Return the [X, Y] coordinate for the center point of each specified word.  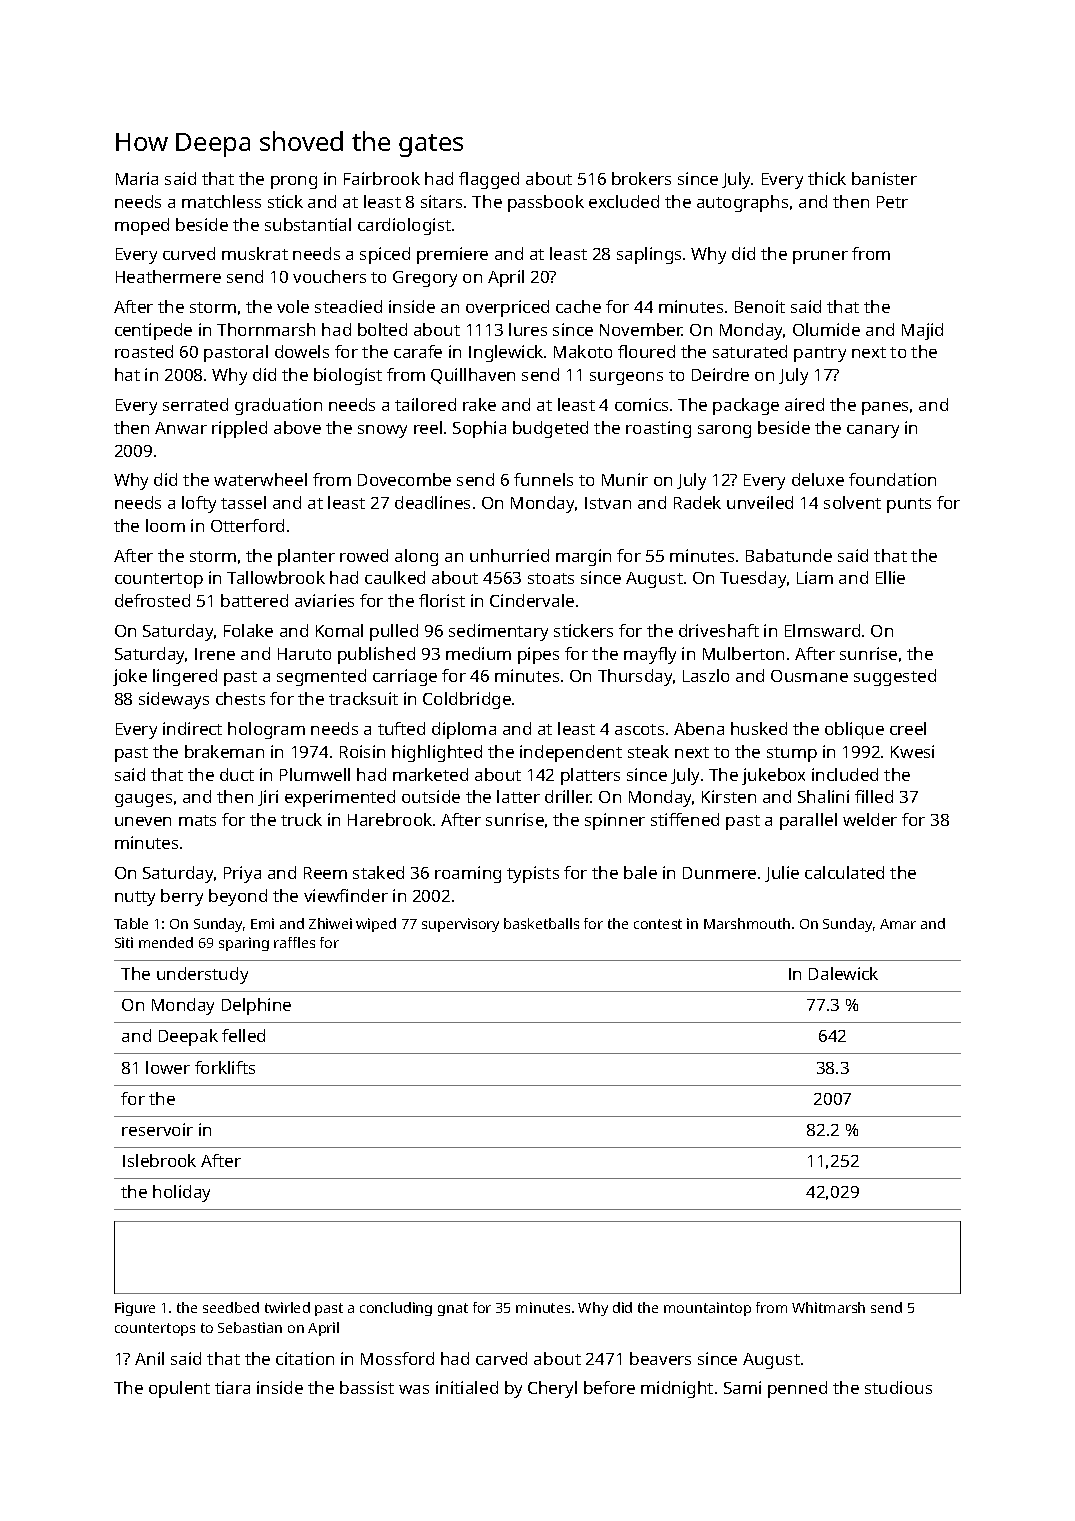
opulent [179, 1389]
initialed [467, 1387]
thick [827, 178]
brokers [641, 178]
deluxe [818, 479]
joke [130, 677]
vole [293, 306]
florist [442, 600]
